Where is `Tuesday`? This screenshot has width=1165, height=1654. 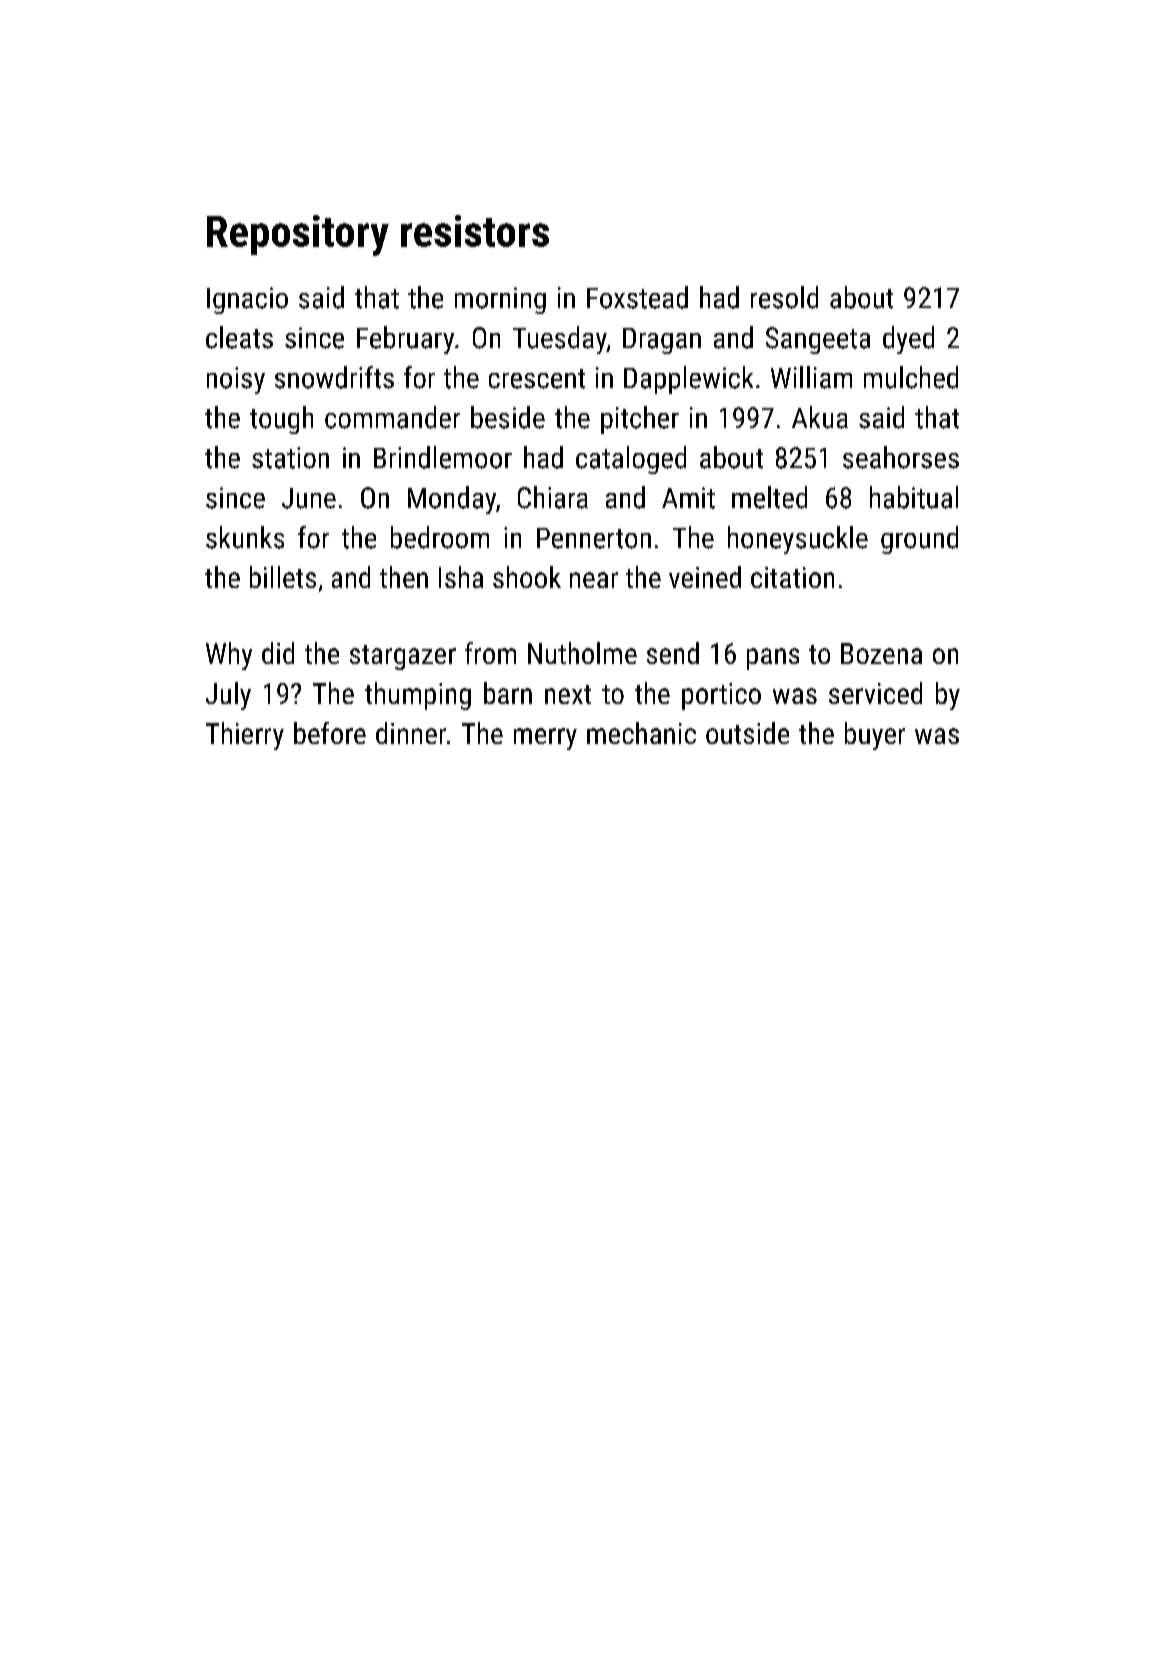
Tuesday is located at coordinates (559, 340).
